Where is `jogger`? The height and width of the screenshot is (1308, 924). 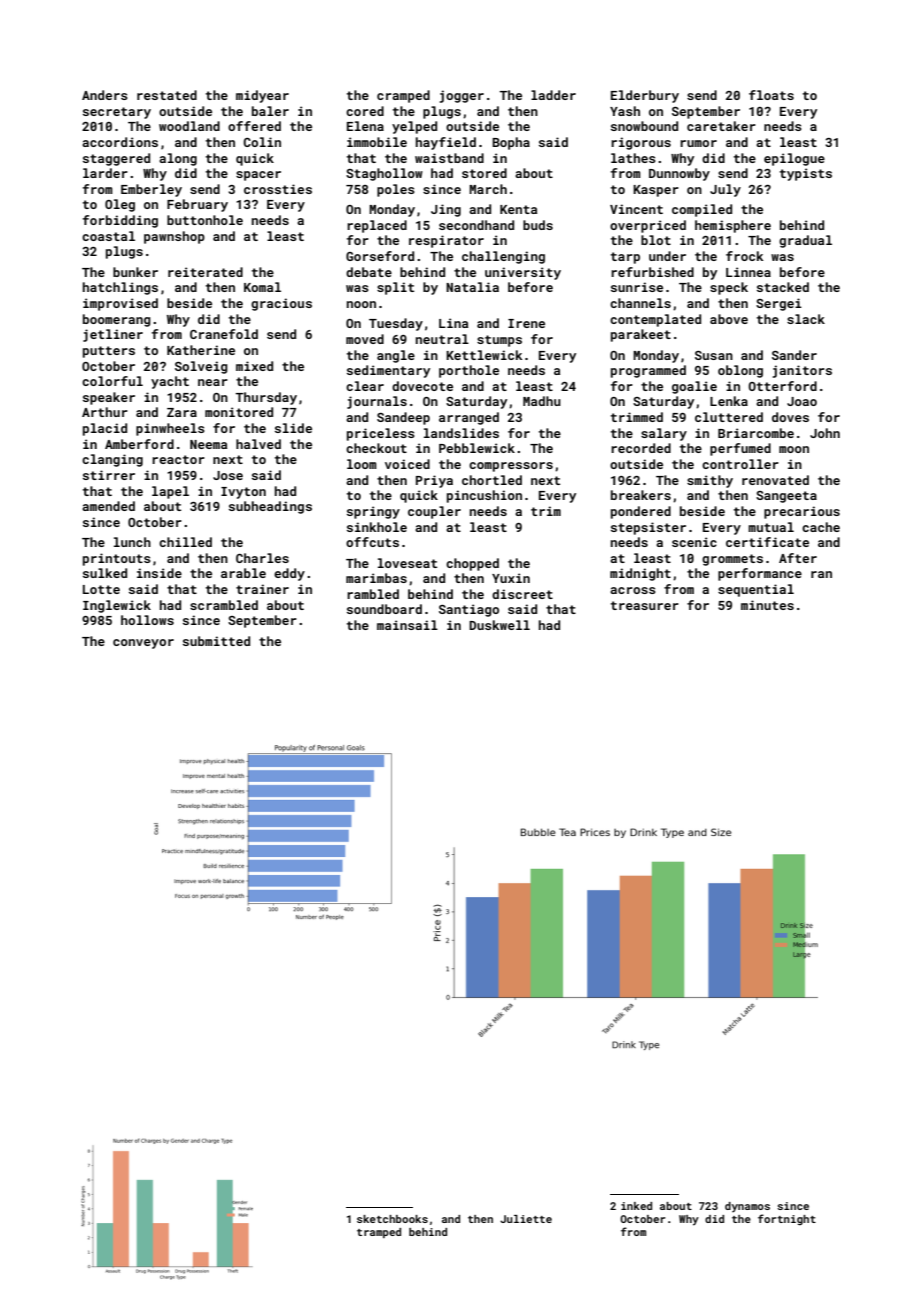 jogger is located at coordinates (462, 96).
